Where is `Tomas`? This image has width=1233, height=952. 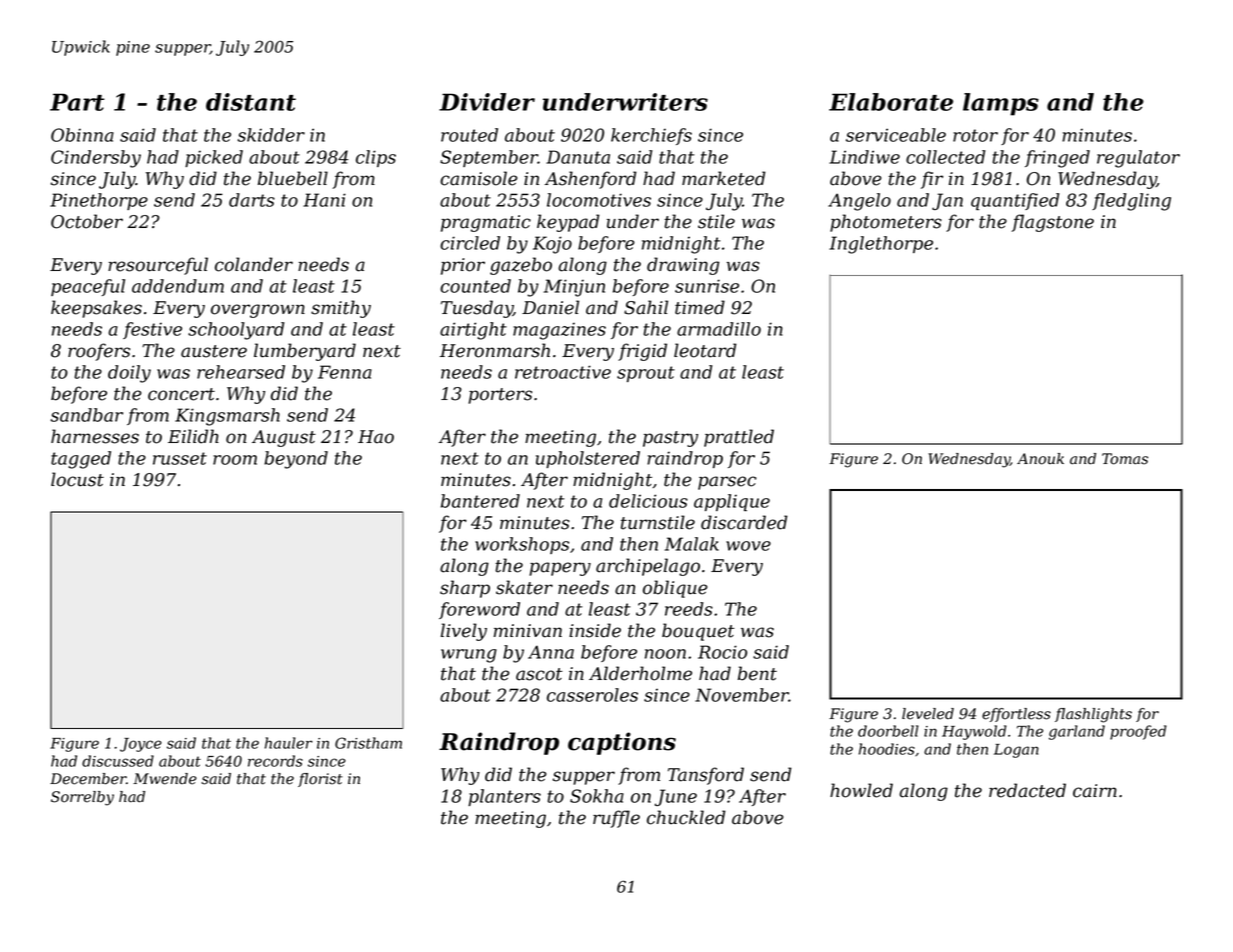
Tomas is located at coordinates (1125, 459).
